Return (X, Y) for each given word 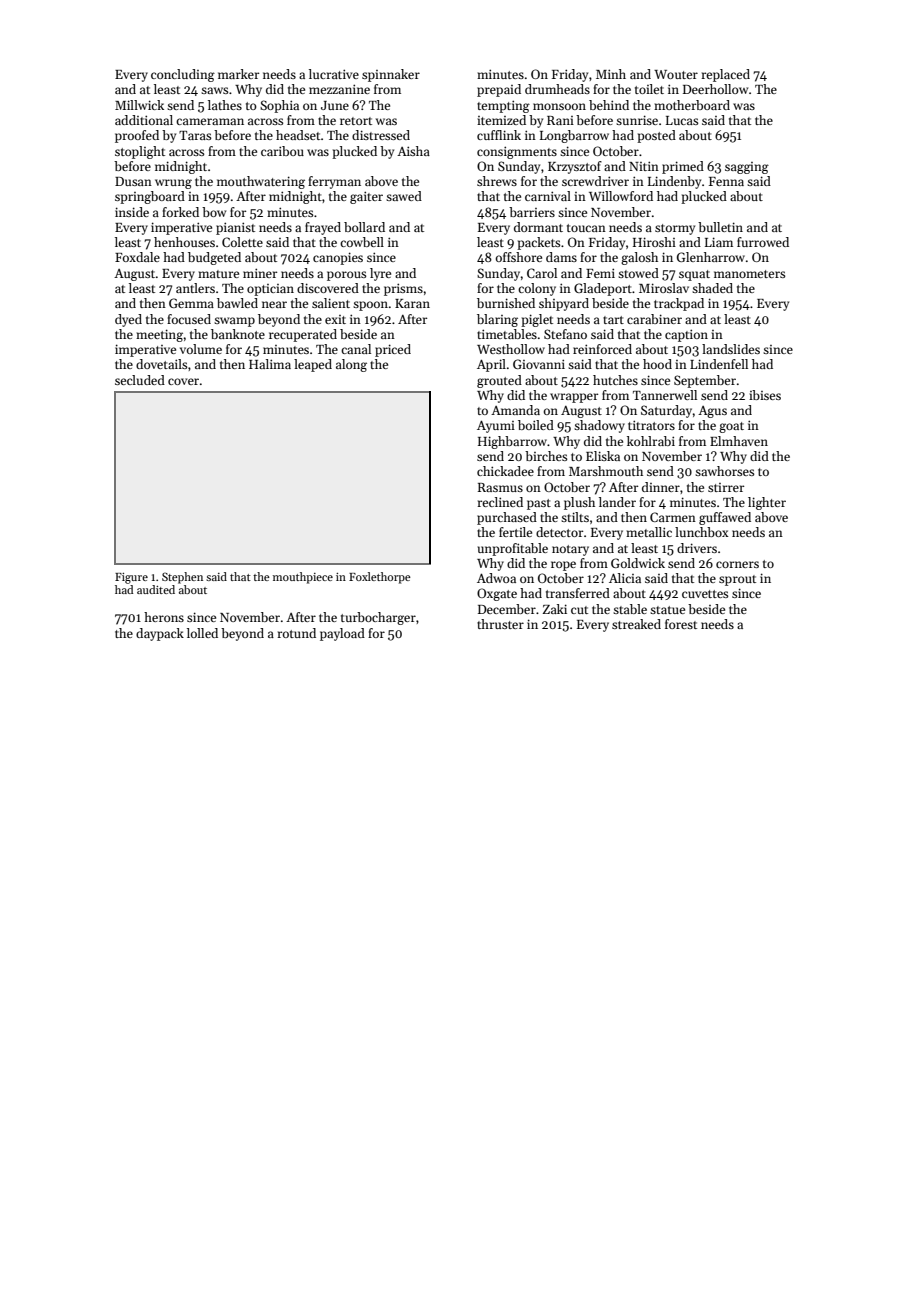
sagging (747, 168)
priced (393, 350)
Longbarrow (574, 136)
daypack (160, 634)
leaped (313, 365)
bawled (237, 303)
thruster (500, 624)
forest (681, 624)
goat (731, 427)
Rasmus (500, 487)
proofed (137, 136)
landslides (731, 349)
